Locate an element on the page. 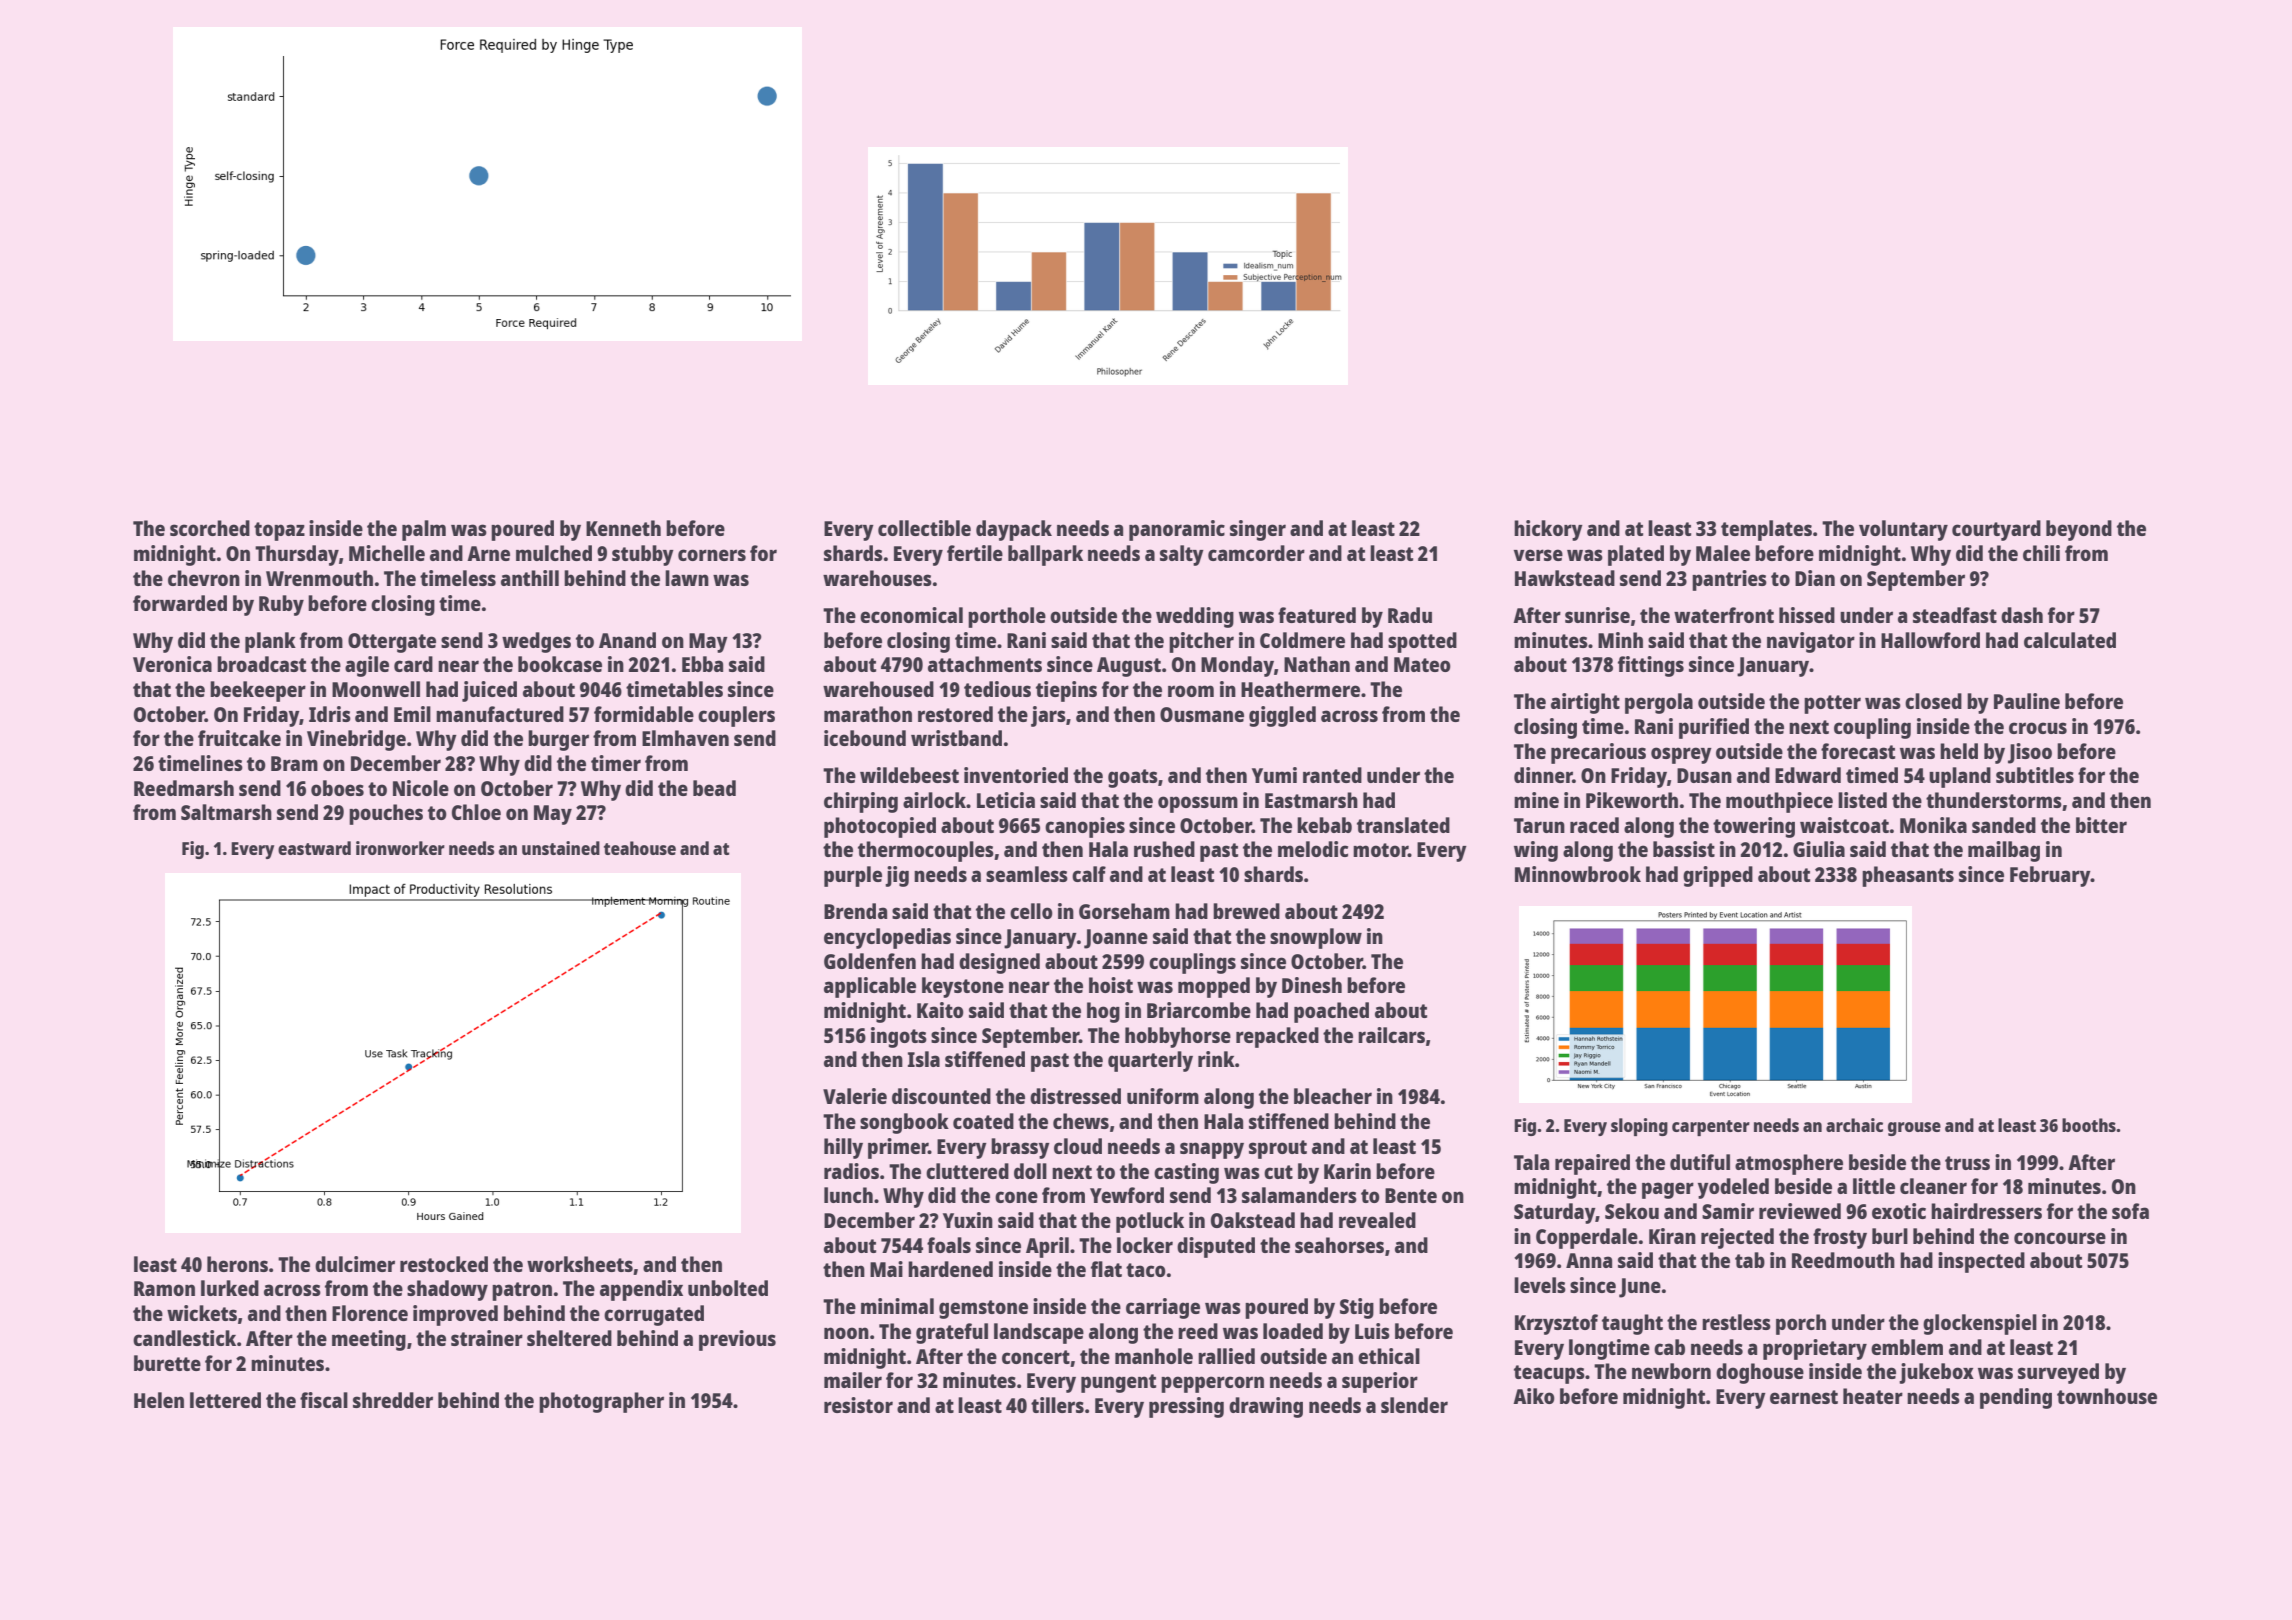 The width and height of the document is (2292, 1620). pergola is located at coordinates (1659, 703).
